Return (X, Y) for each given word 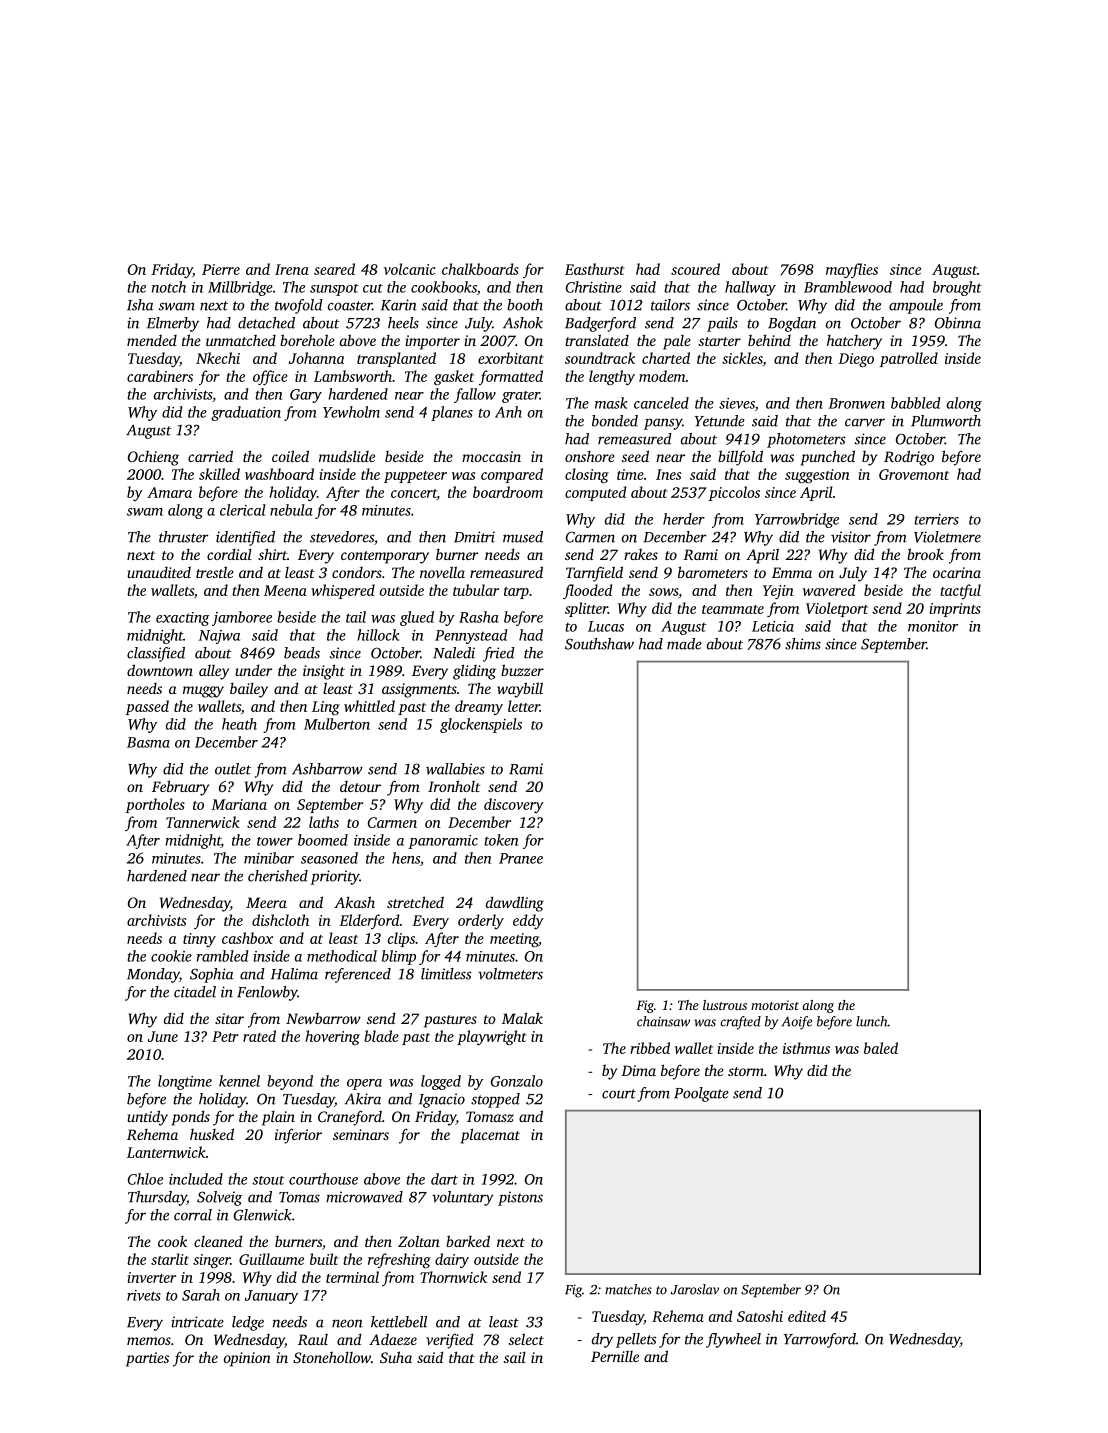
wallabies (455, 769)
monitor (933, 626)
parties (147, 1359)
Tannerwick (203, 822)
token (501, 840)
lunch (872, 1021)
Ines (668, 474)
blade (381, 1036)
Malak (522, 1018)
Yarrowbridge (797, 520)
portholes (155, 805)
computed (595, 493)
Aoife (796, 1023)
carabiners (160, 376)
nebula (291, 510)
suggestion (817, 476)
